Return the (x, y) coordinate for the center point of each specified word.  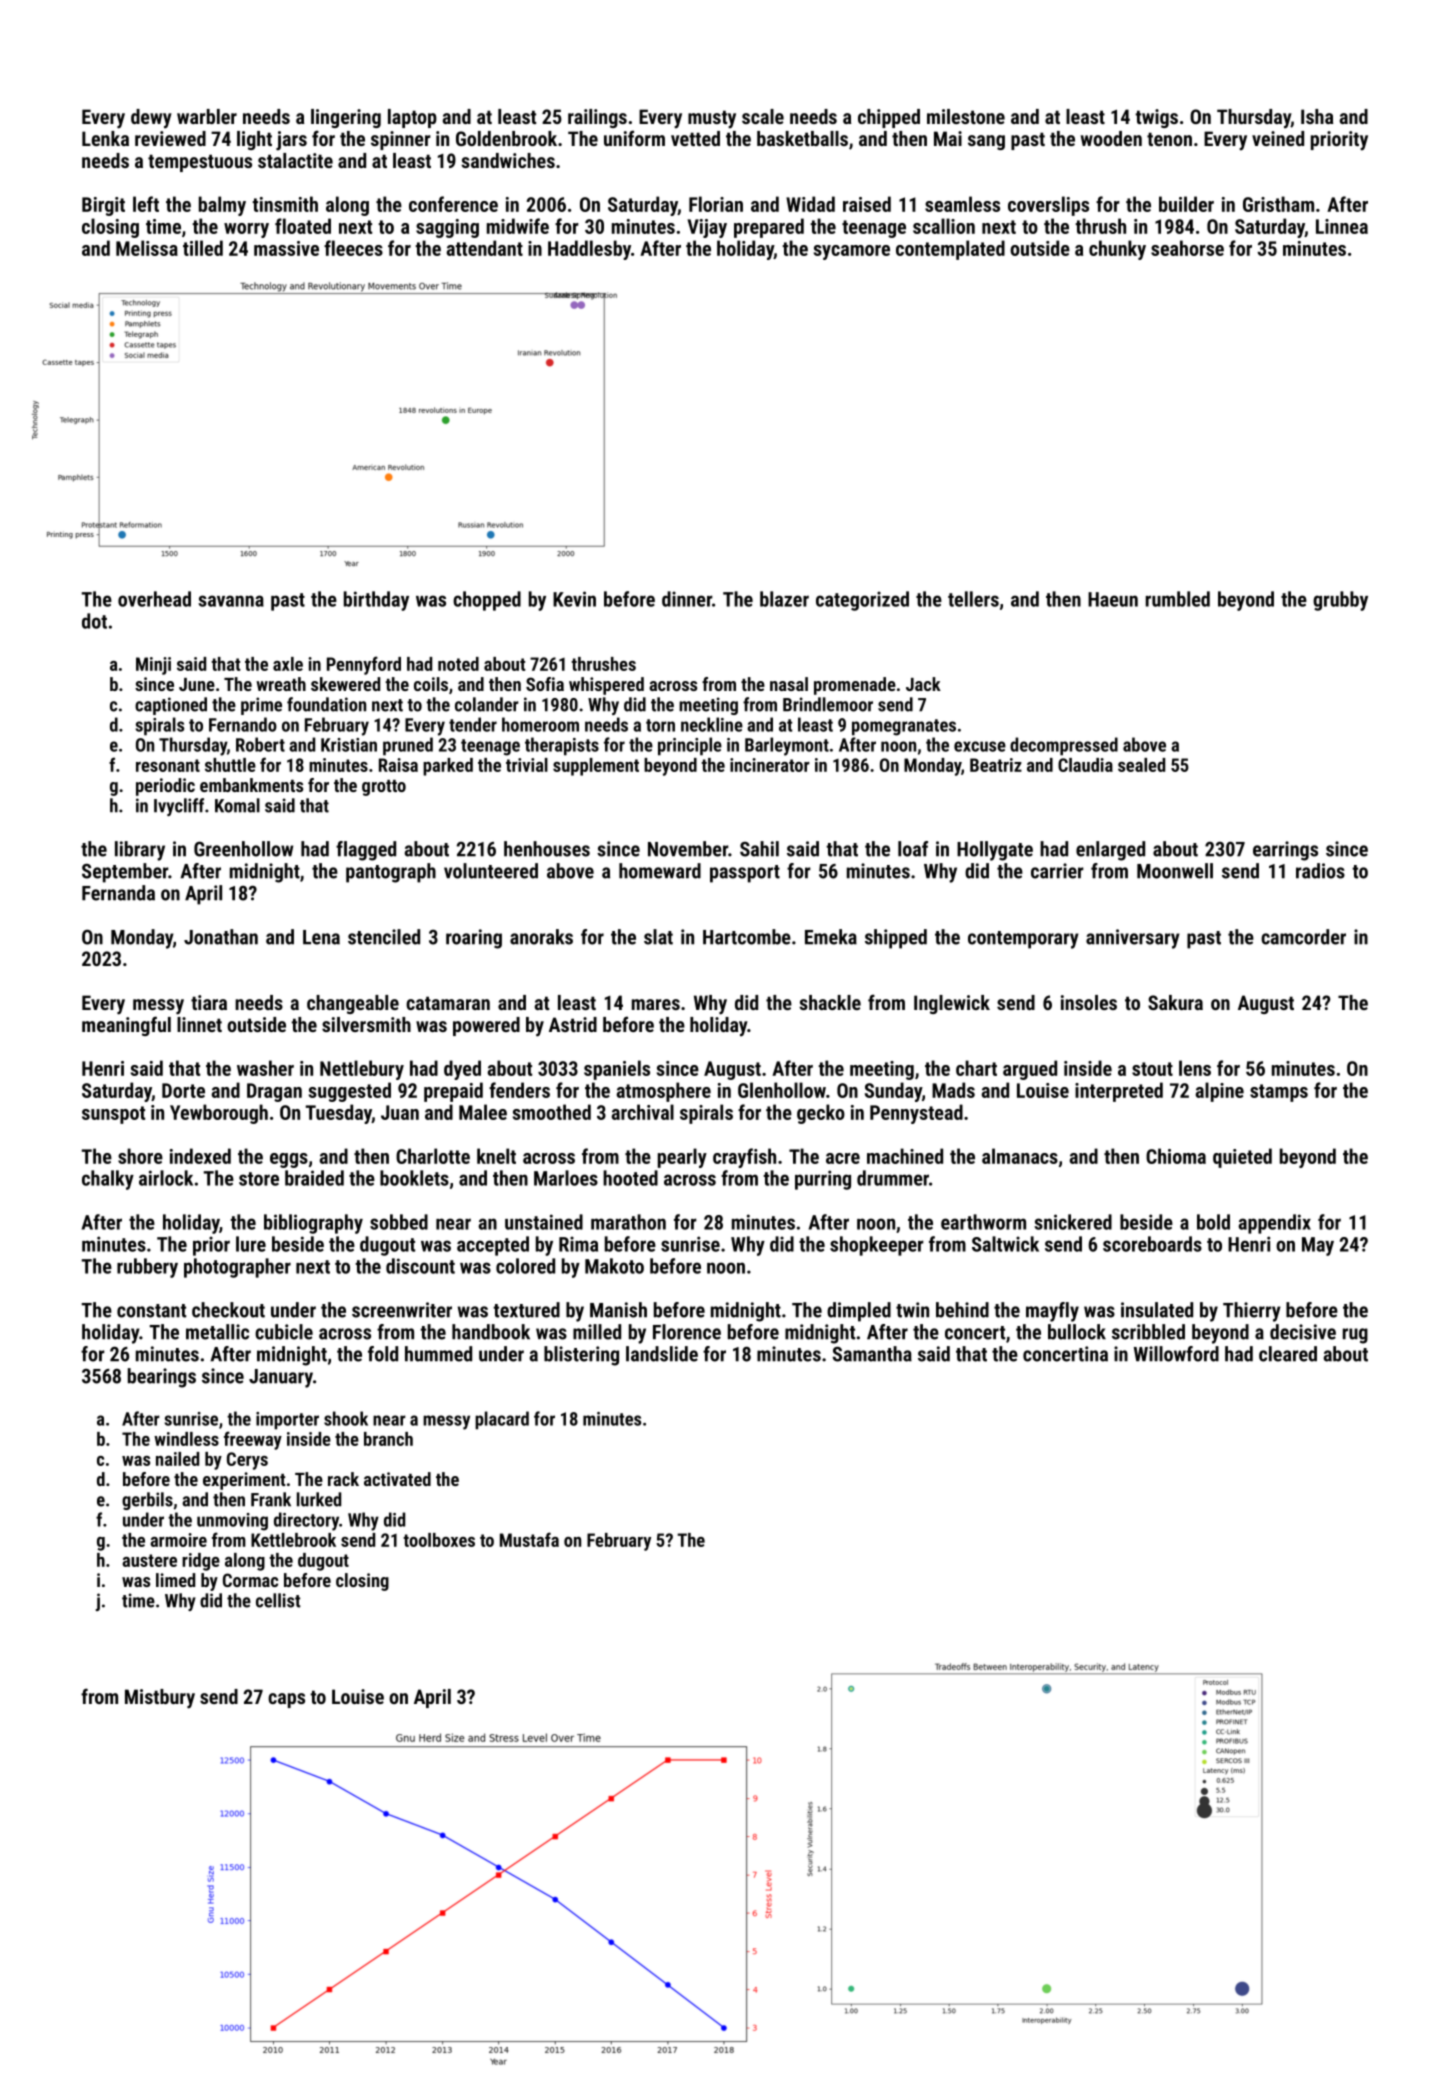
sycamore (852, 252)
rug (1355, 1336)
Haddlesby (589, 250)
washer (265, 1068)
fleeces (353, 248)
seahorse (1187, 248)
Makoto (614, 1266)
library (140, 851)
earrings (1285, 851)
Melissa (147, 248)
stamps (1279, 1093)
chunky (1117, 250)
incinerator (770, 765)
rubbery (147, 1268)
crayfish (744, 1158)
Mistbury (160, 1699)
